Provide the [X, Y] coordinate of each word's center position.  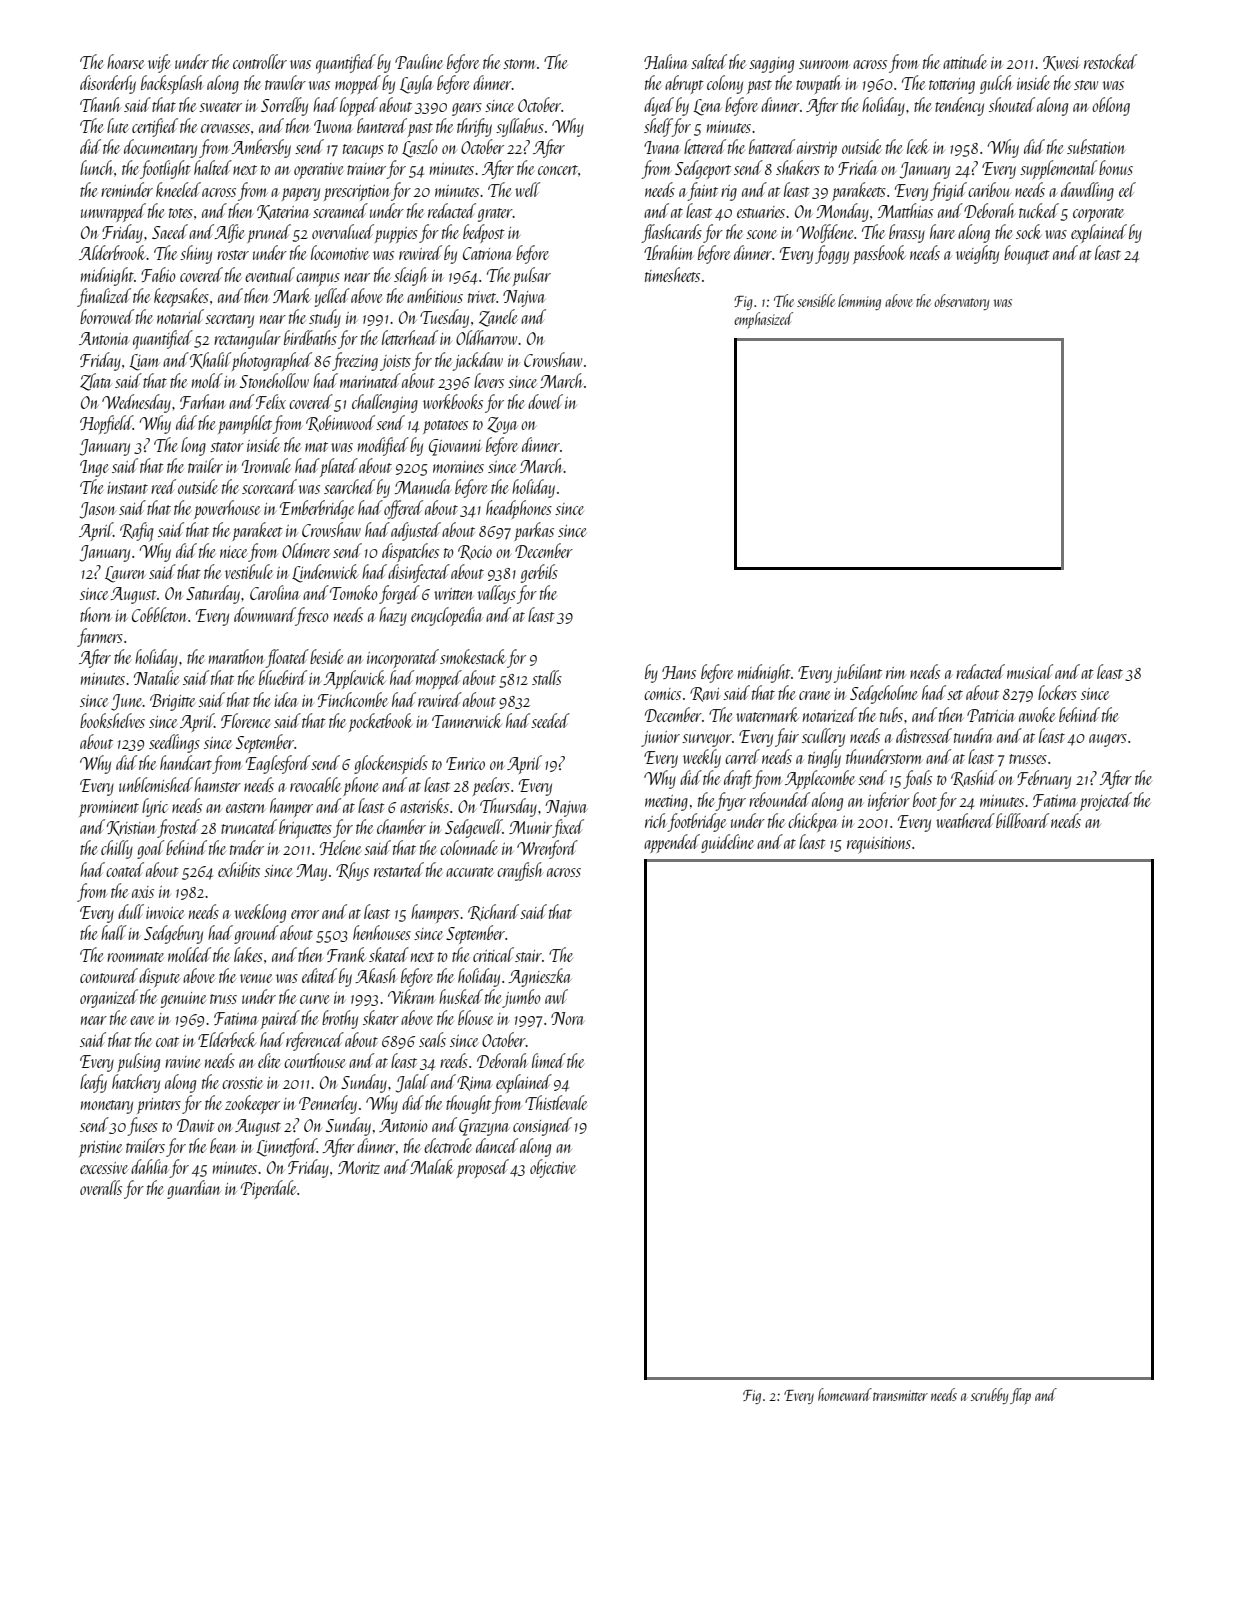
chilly [117, 849]
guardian [194, 1189]
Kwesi [1061, 63]
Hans [679, 672]
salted [709, 61]
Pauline [419, 61]
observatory [961, 302]
